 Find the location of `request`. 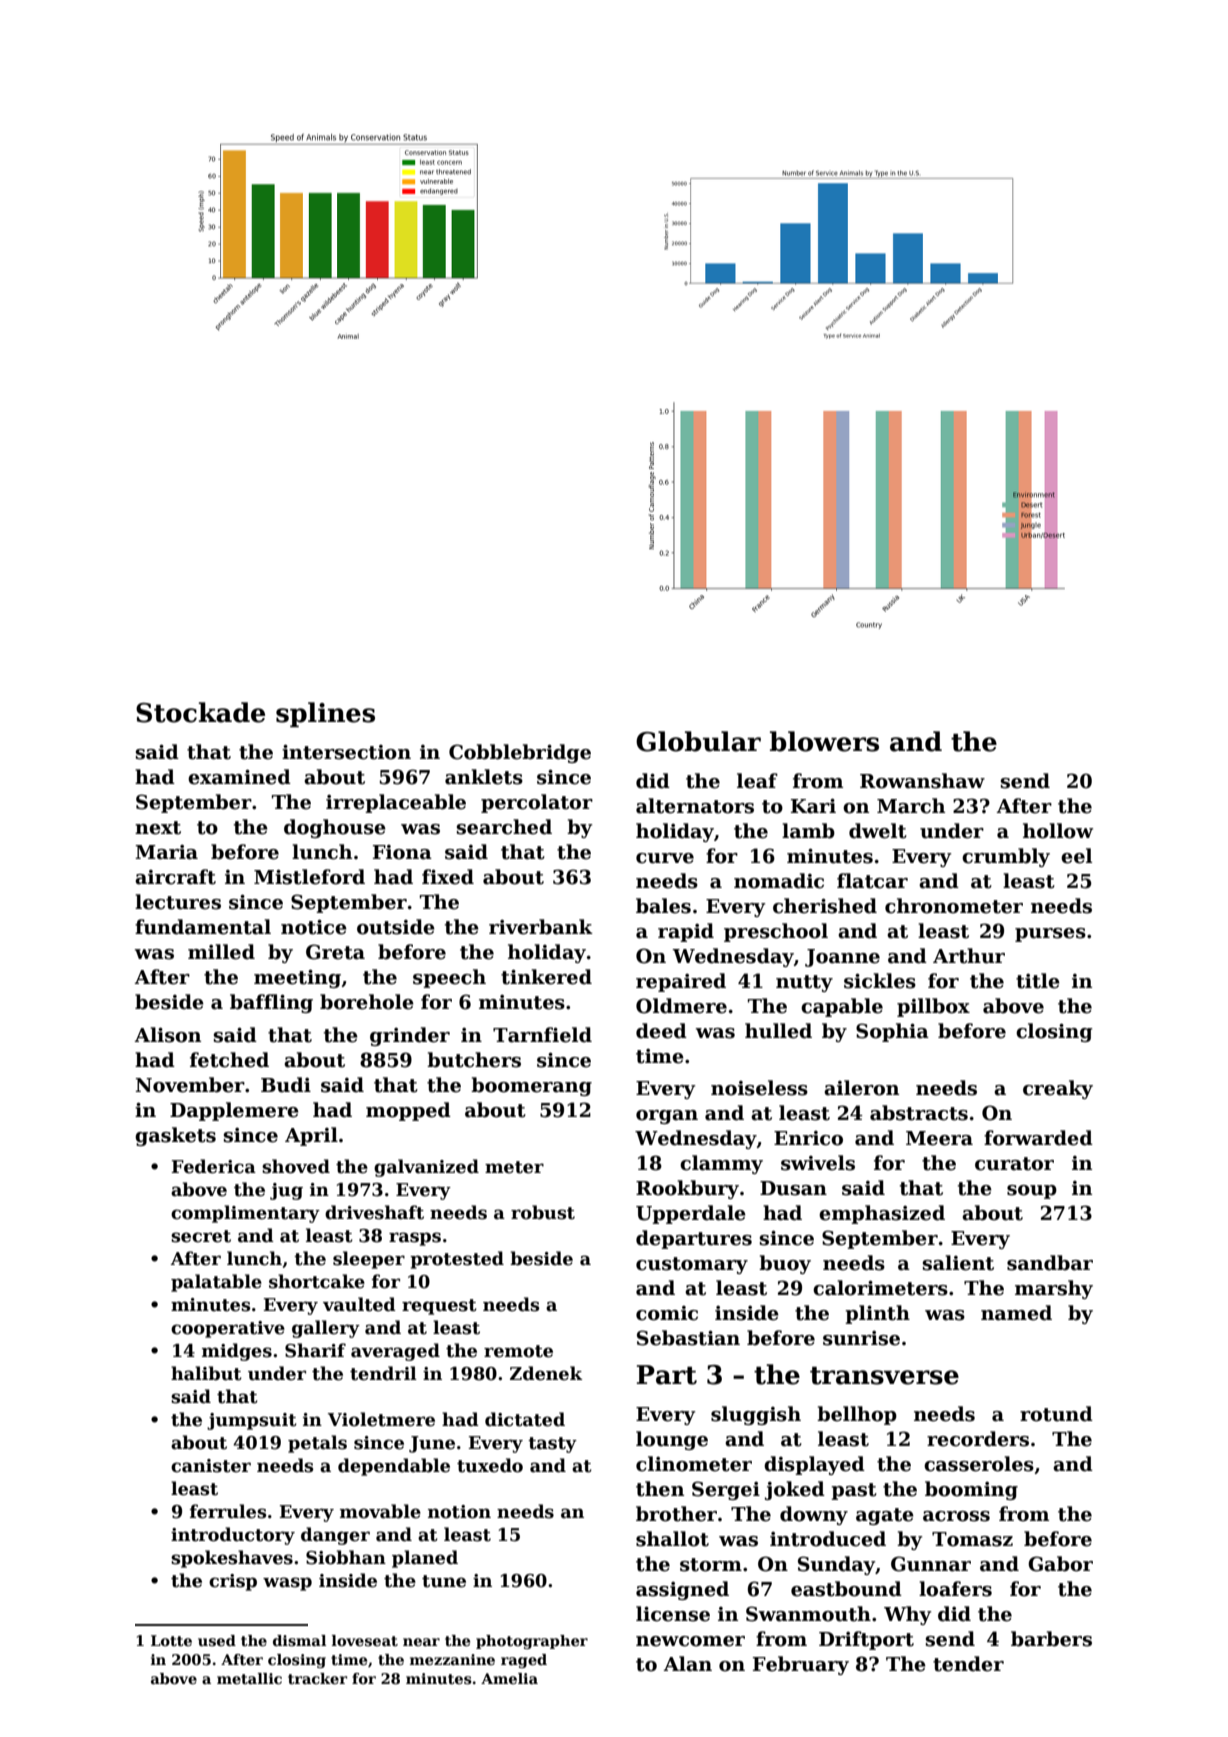

request is located at coordinates (439, 1307).
